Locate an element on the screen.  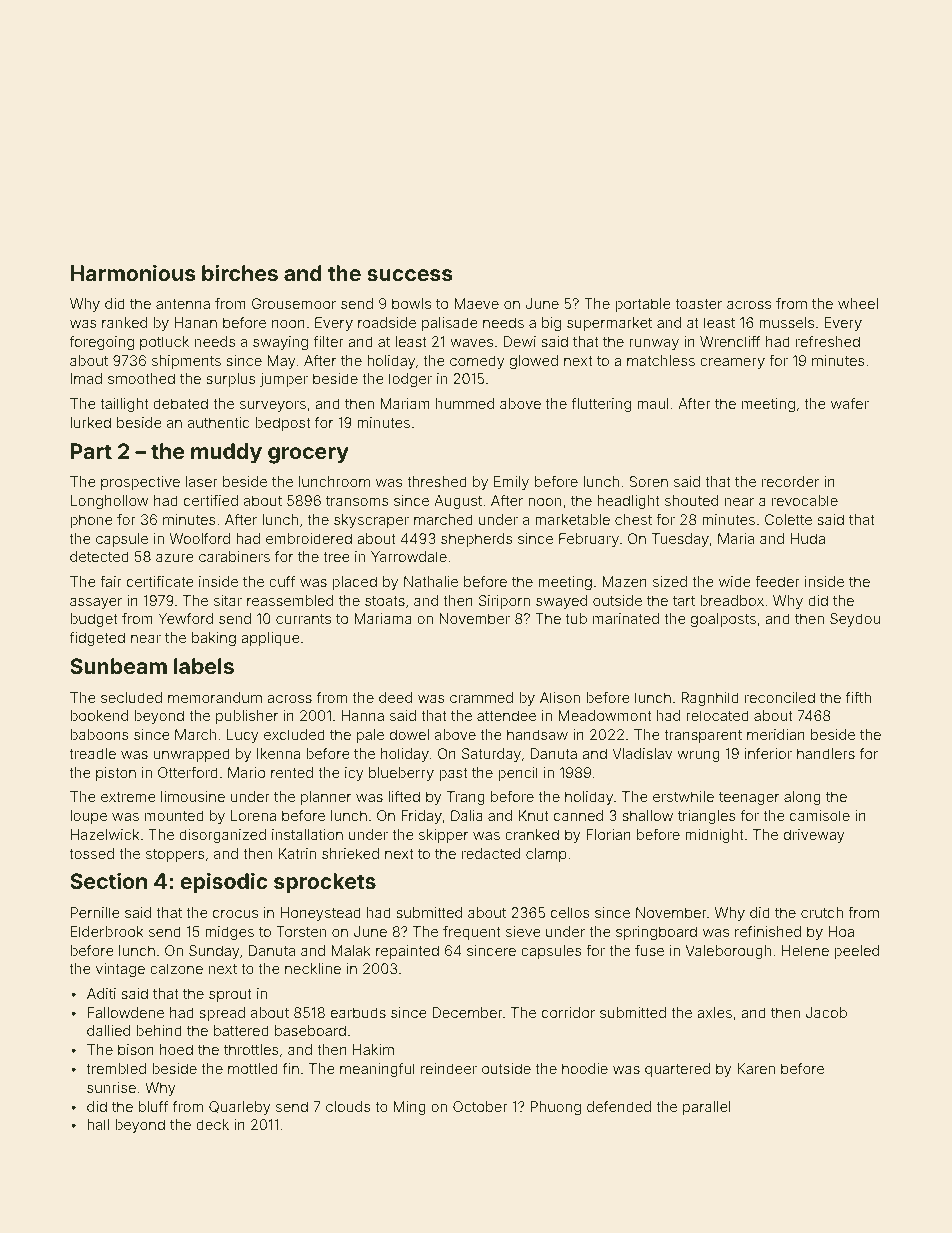
Seydou is located at coordinates (855, 620).
